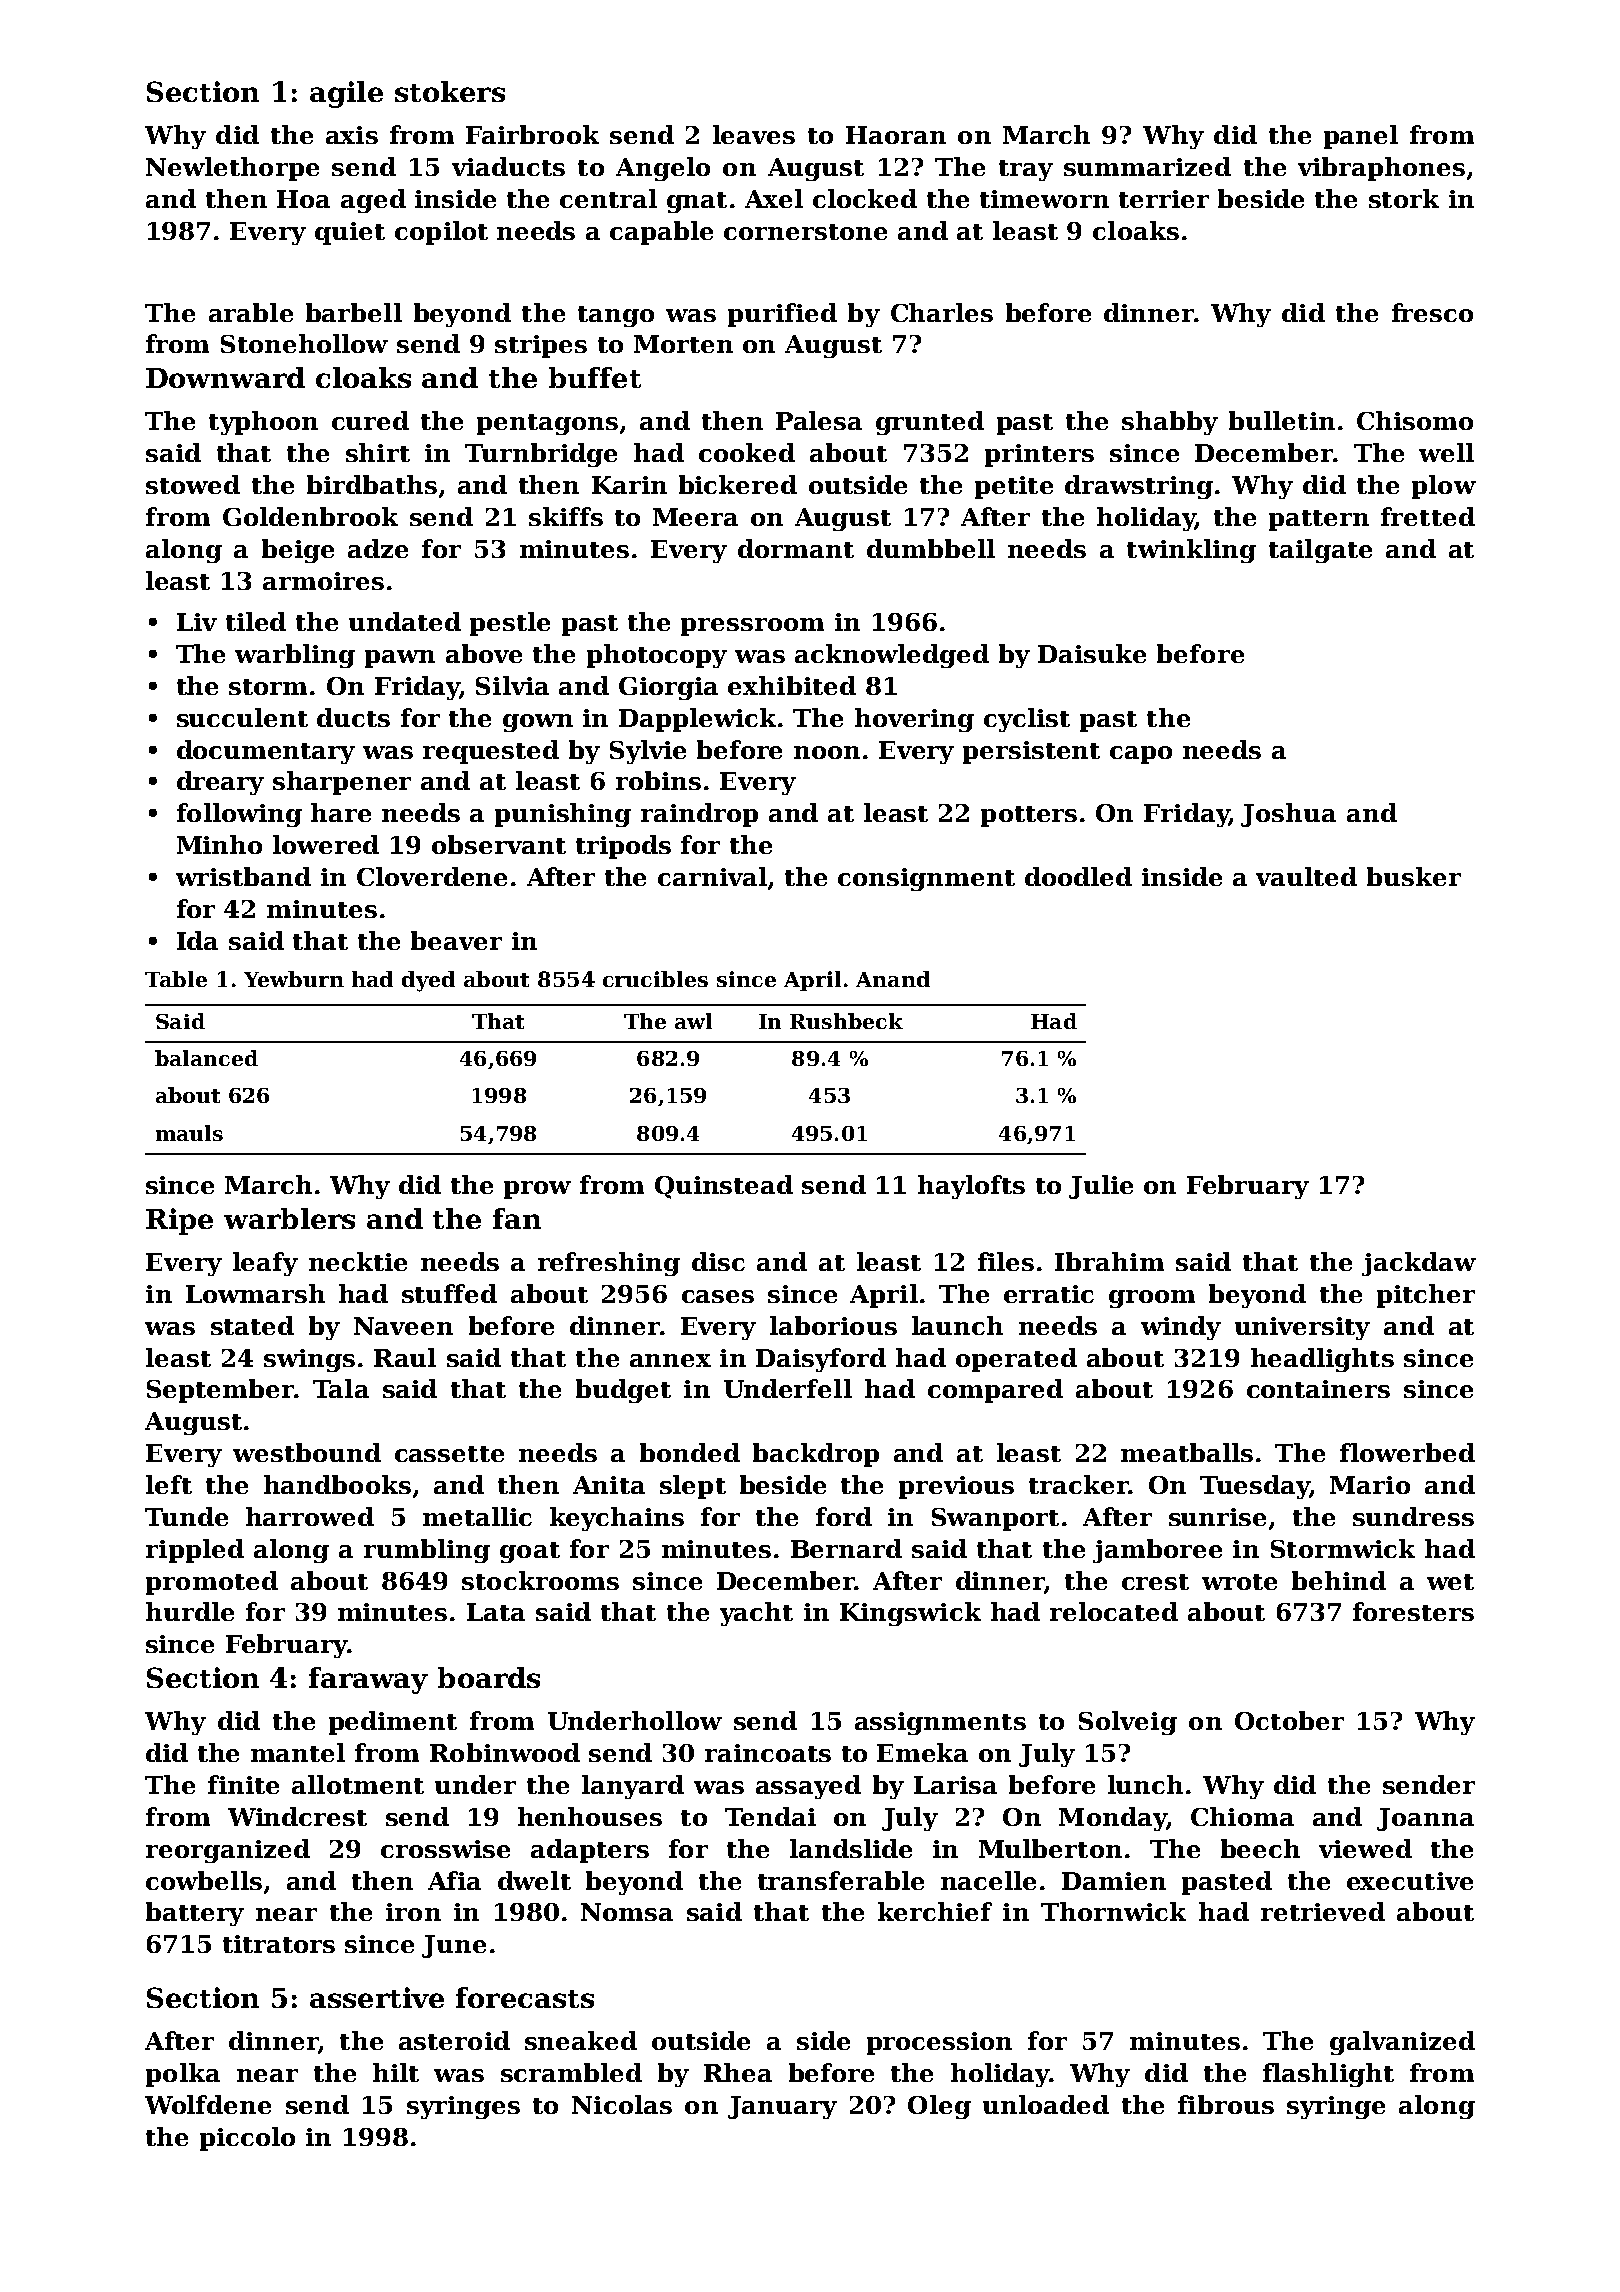 Image resolution: width=1620 pixels, height=2292 pixels. Describe the element at coordinates (1381, 169) in the page. I see `vibraphones` at that location.
